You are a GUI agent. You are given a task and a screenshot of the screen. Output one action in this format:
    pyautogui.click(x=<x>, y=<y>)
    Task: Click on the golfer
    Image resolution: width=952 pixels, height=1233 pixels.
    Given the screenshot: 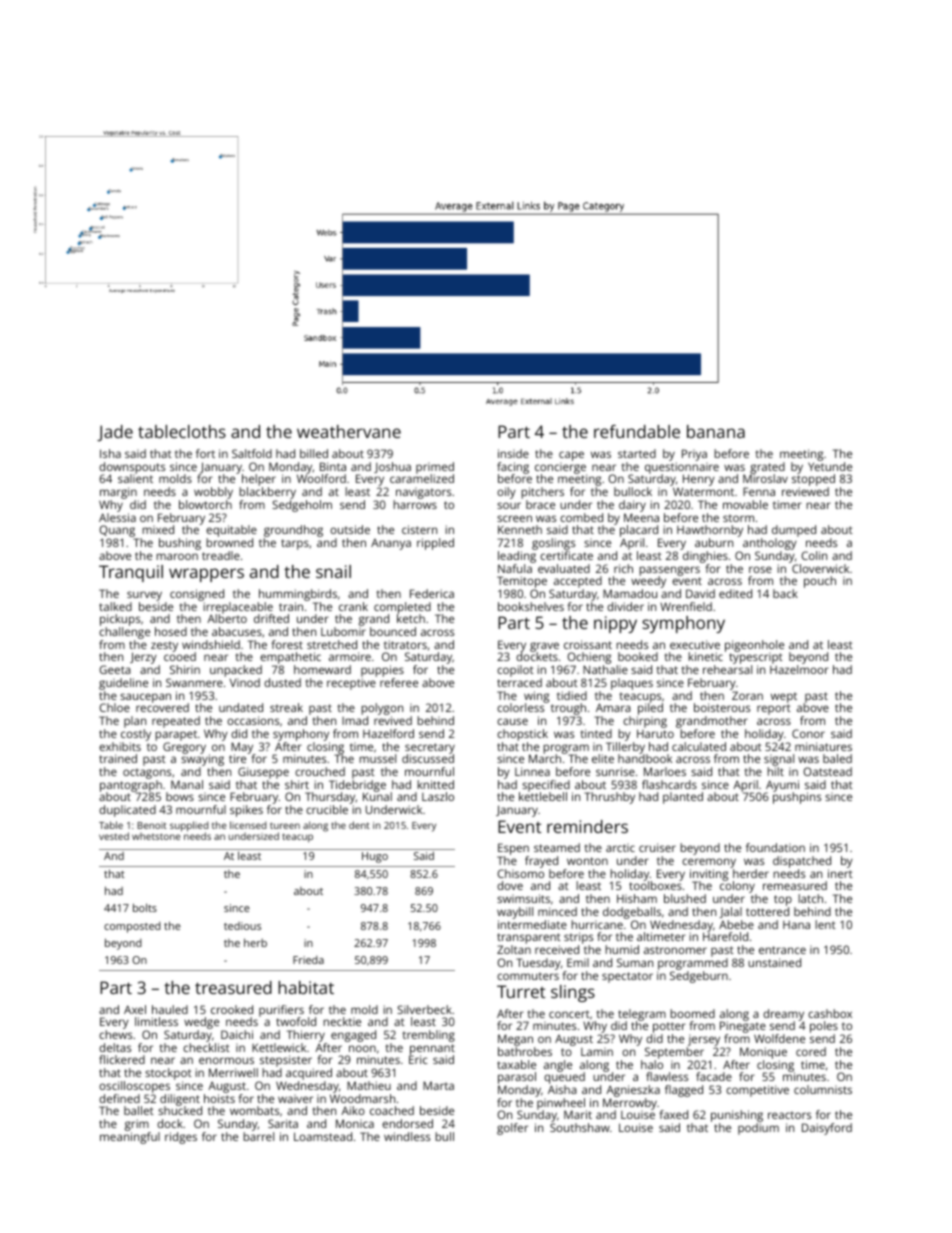 What is the action you would take?
    pyautogui.click(x=512, y=1129)
